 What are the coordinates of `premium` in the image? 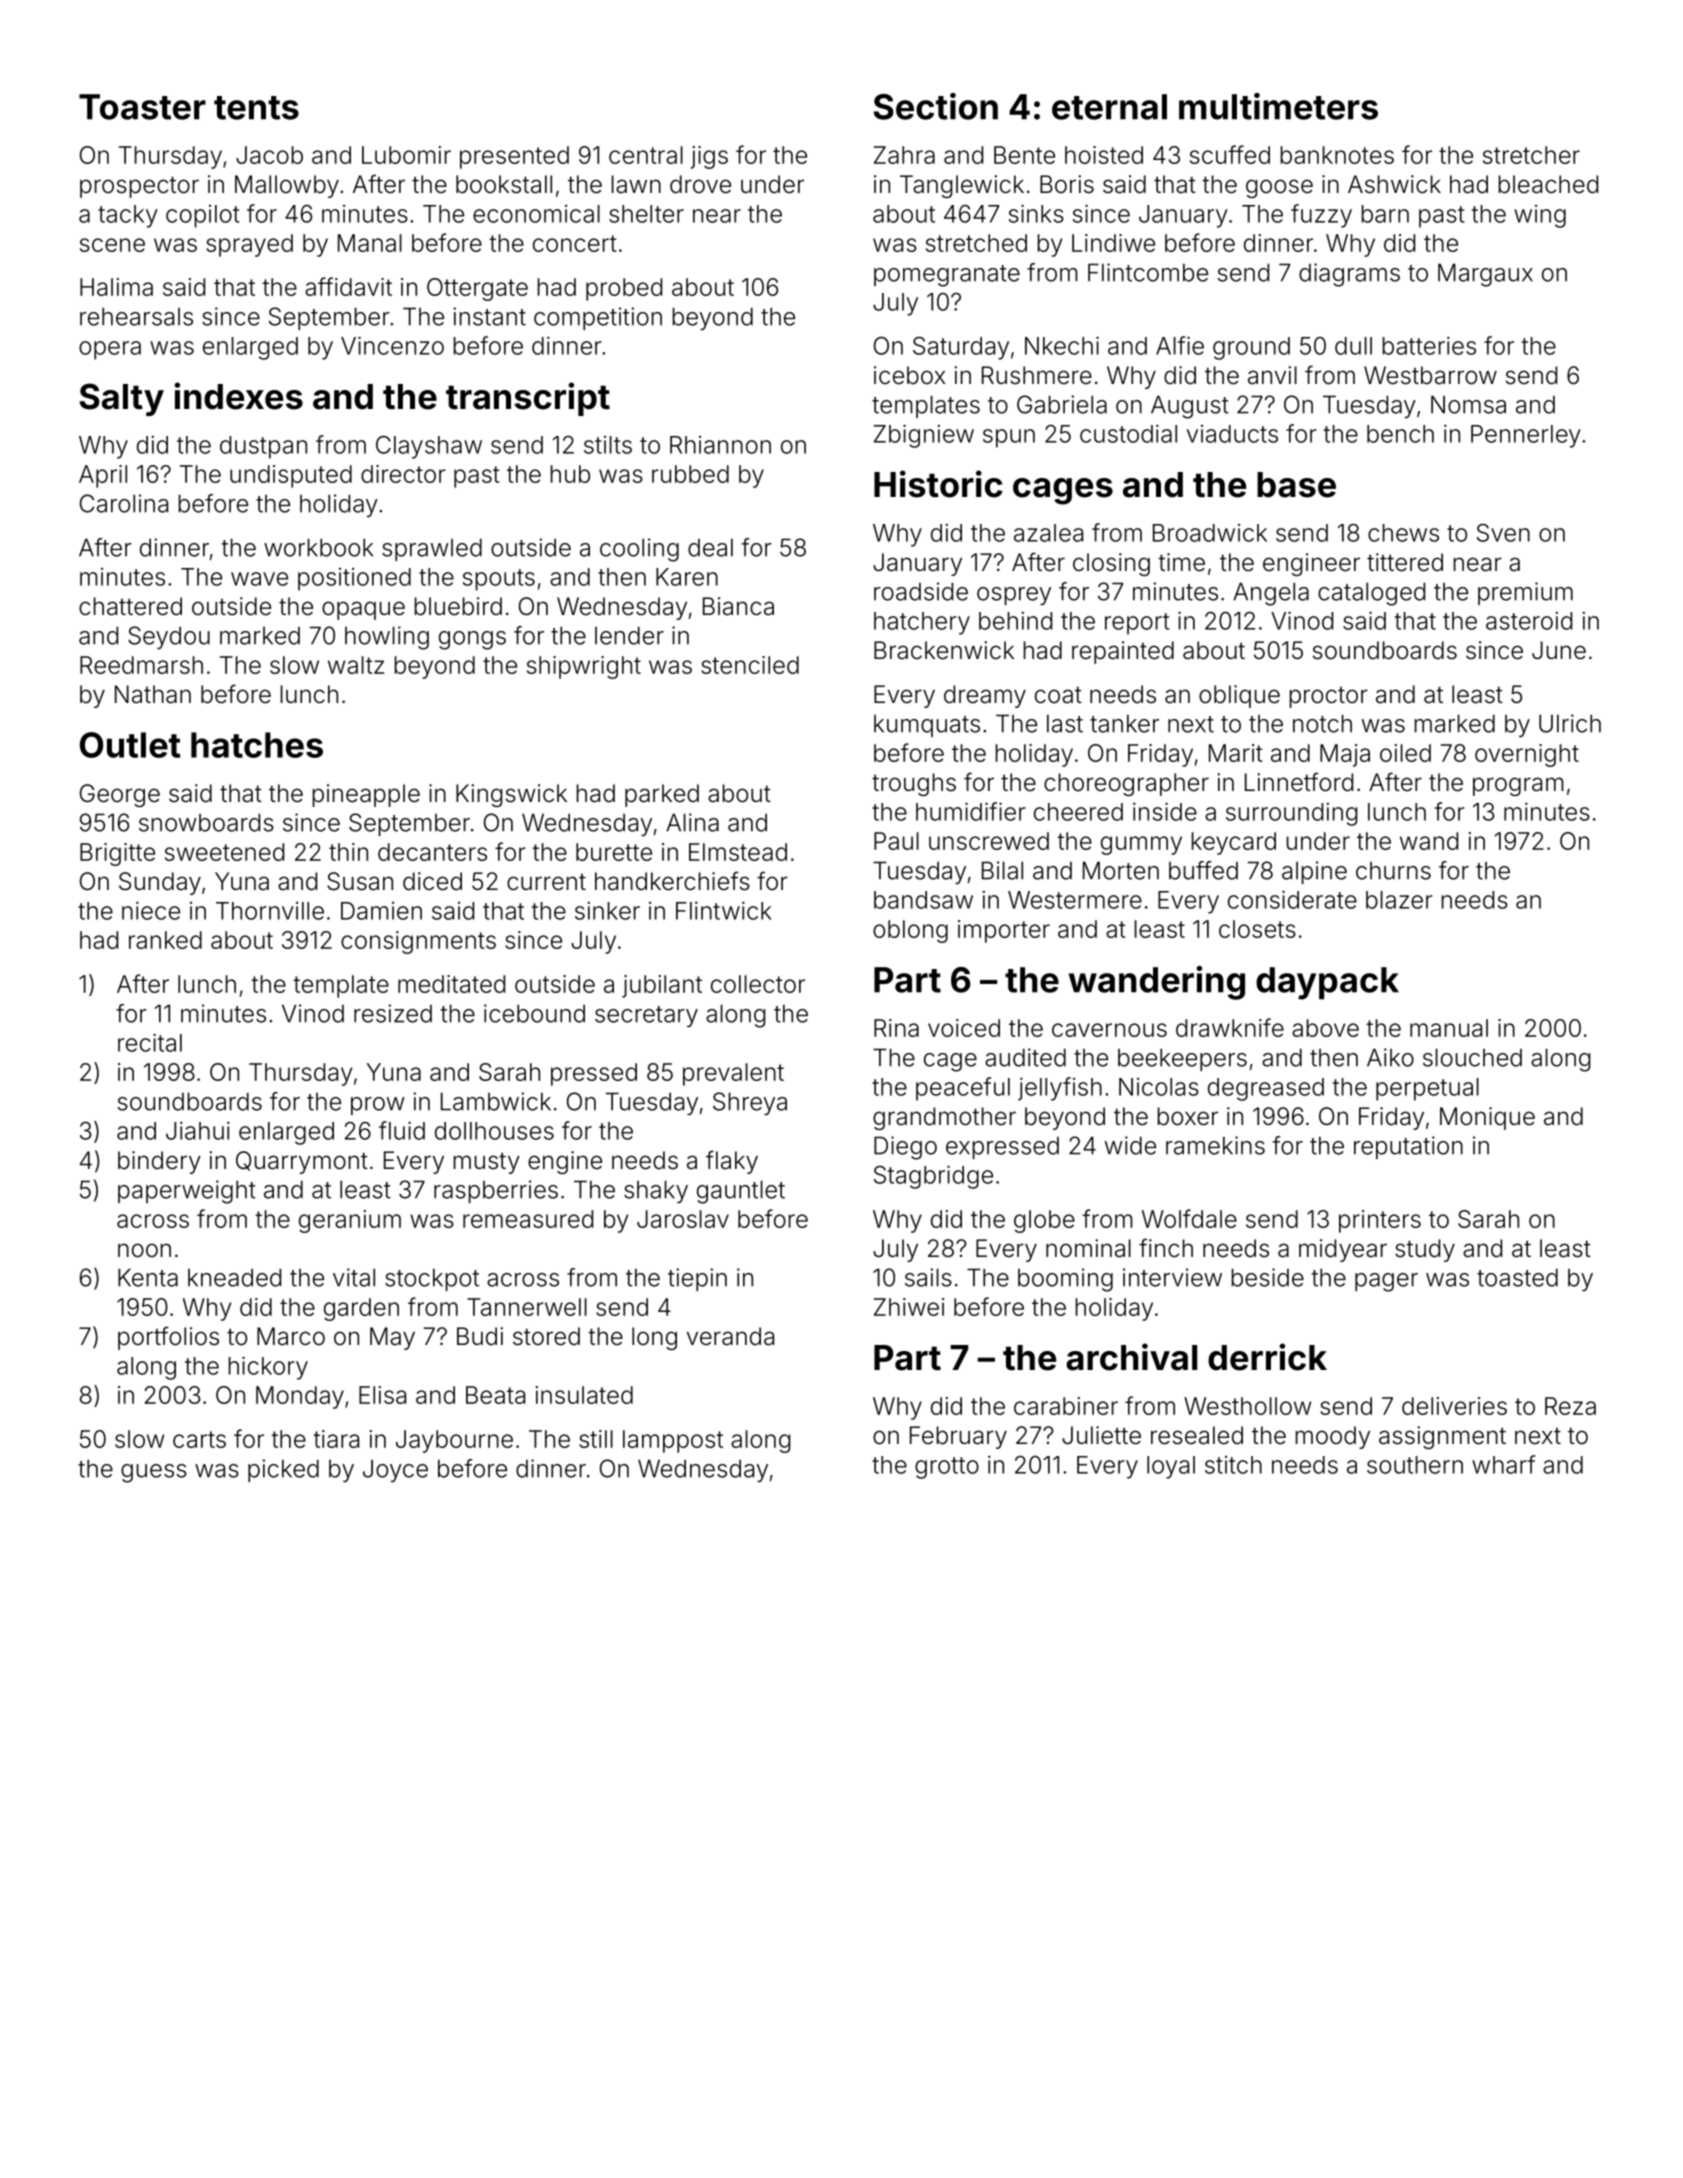 It's located at (1525, 593).
